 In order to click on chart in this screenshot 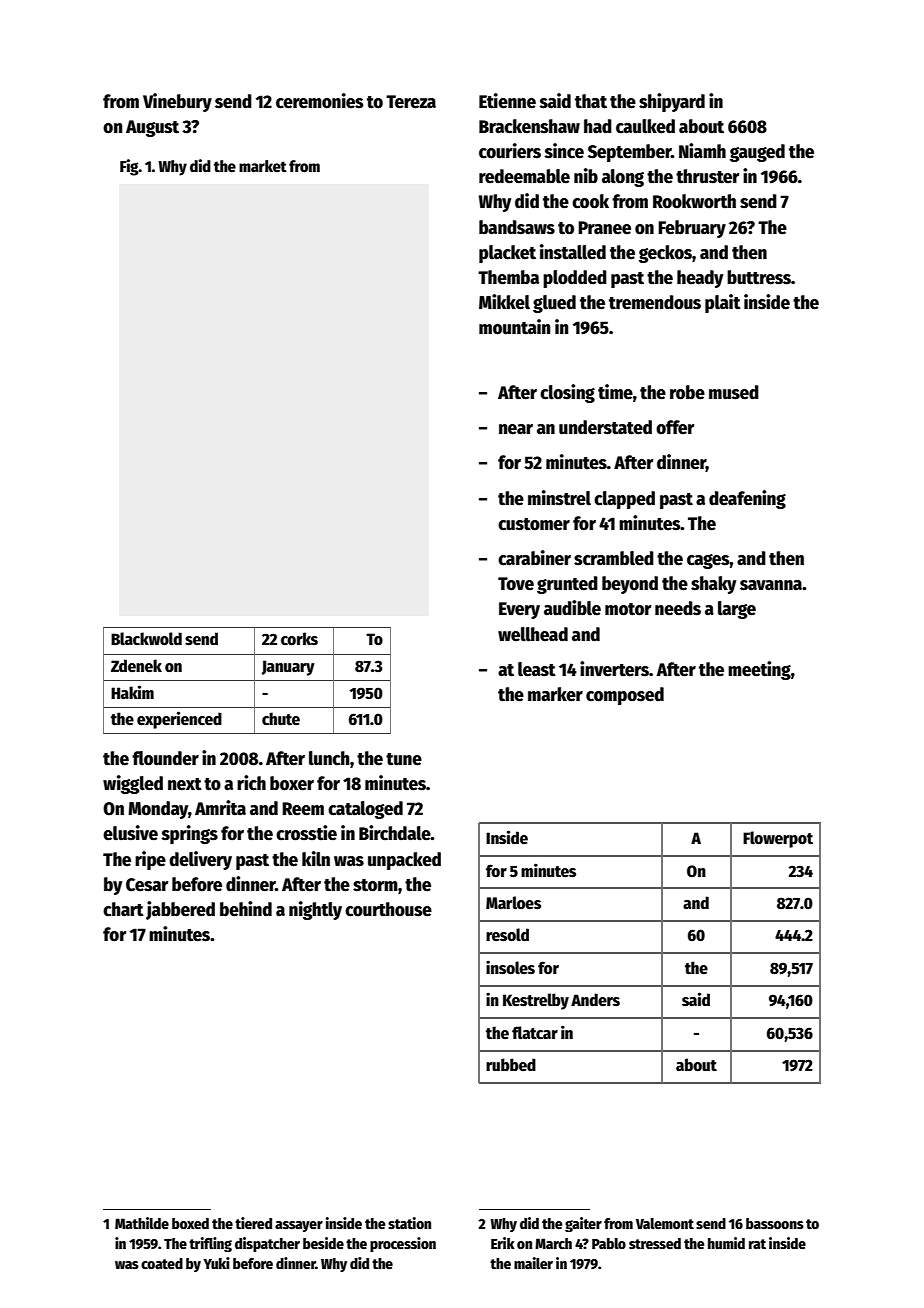, I will do `click(123, 909)`.
